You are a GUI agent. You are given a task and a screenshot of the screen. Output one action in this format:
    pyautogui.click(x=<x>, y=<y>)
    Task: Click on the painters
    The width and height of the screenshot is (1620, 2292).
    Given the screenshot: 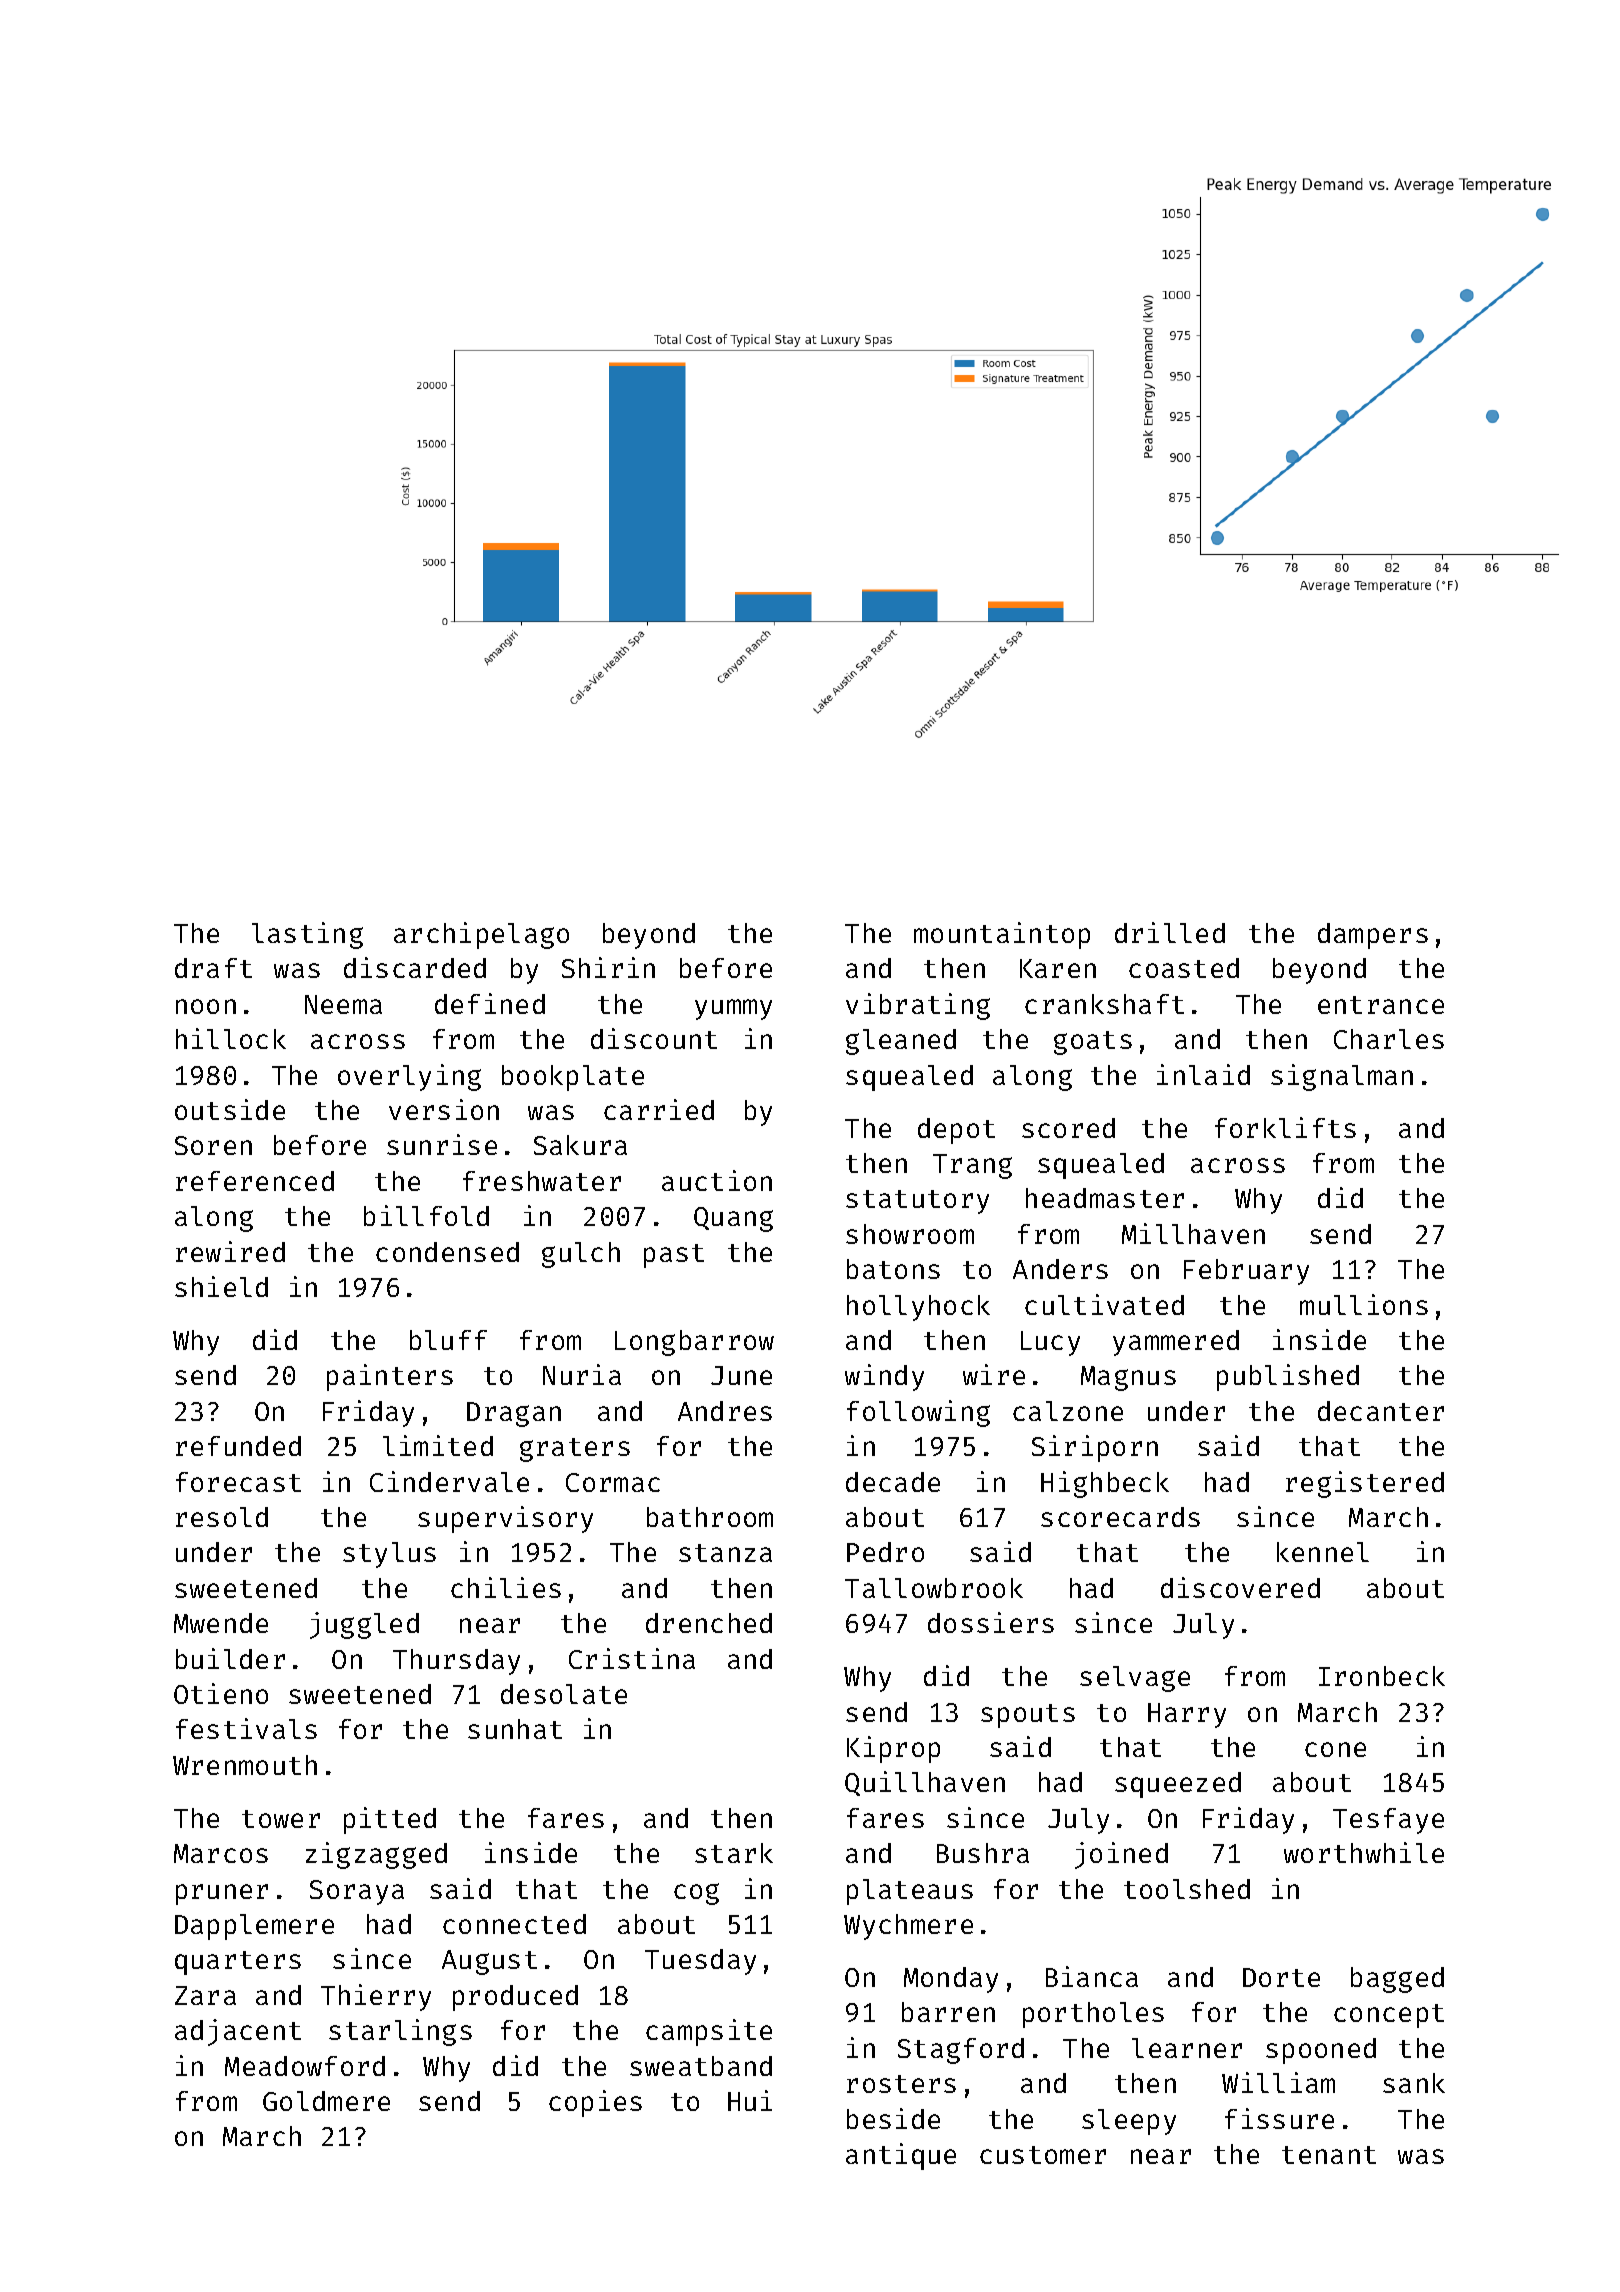 What is the action you would take?
    pyautogui.click(x=390, y=1377)
